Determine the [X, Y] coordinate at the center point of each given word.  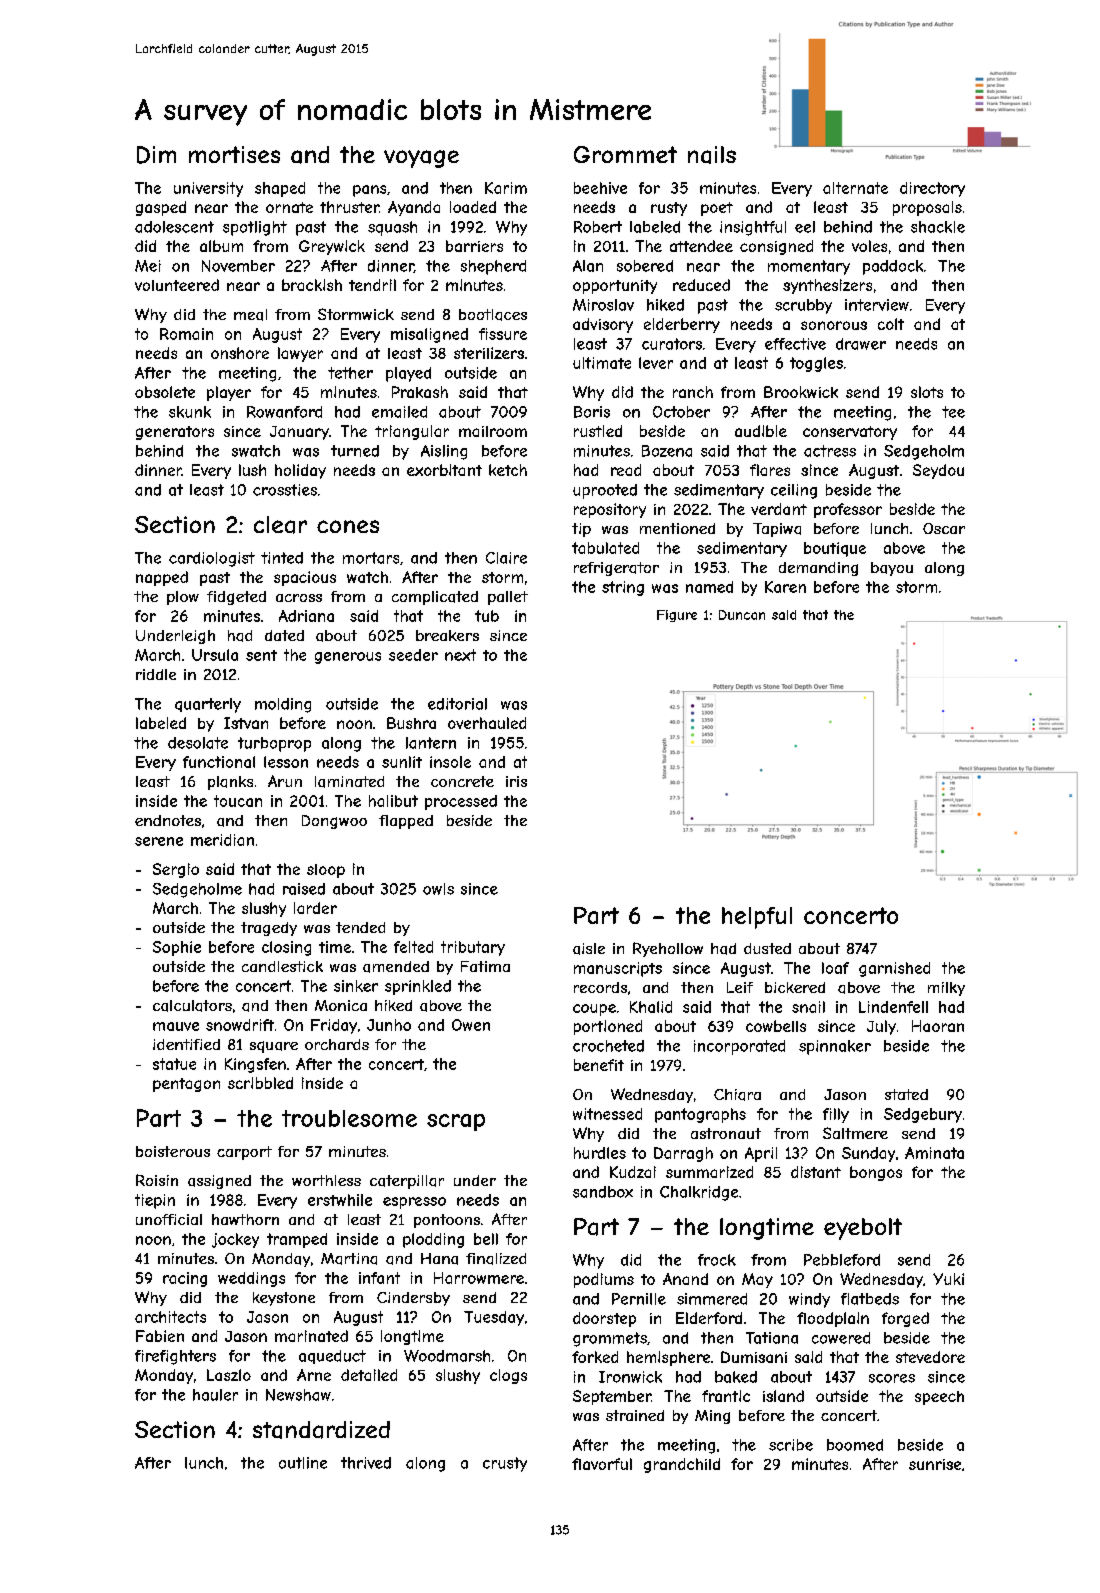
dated [284, 635]
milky [946, 989]
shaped [280, 189]
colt [891, 324]
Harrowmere [479, 1278]
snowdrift [240, 1025]
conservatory [850, 433]
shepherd [493, 267]
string [623, 588]
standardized [321, 1430]
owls [438, 889]
